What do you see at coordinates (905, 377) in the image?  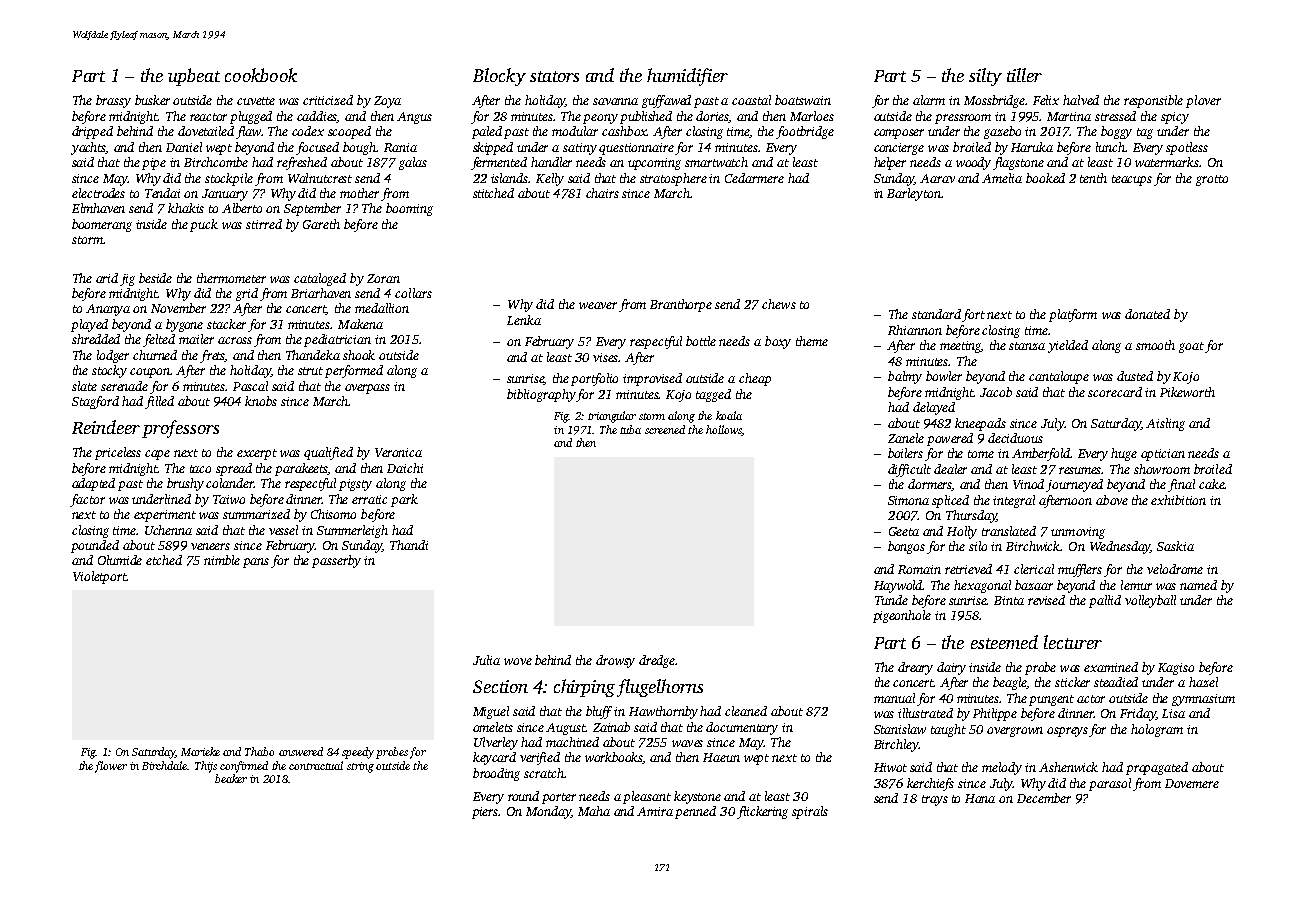 I see `balmy` at bounding box center [905, 377].
